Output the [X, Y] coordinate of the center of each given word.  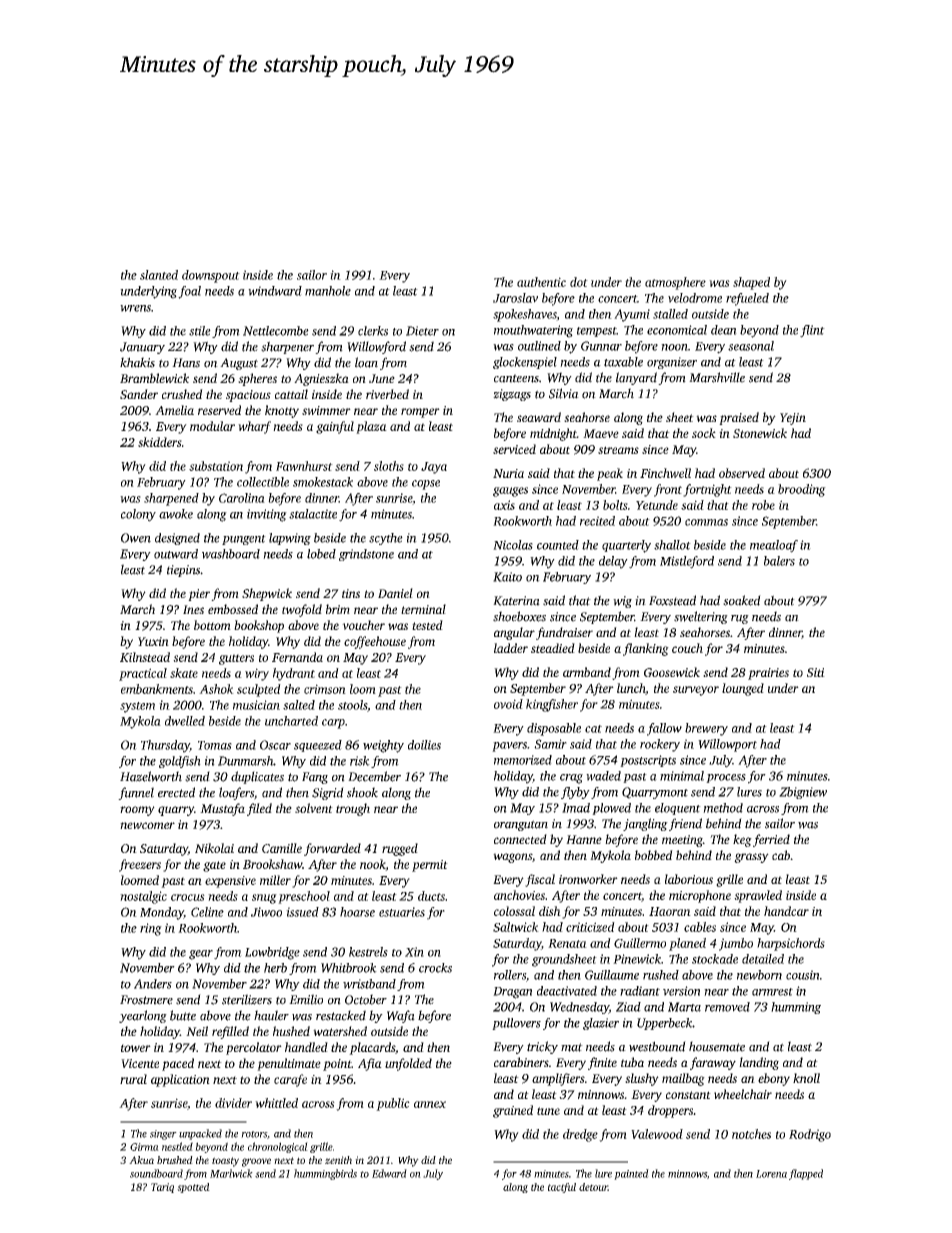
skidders [160, 442]
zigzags [512, 395]
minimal [682, 776]
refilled [230, 1032]
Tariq [162, 1188]
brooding [802, 490]
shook [362, 792]
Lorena [771, 1174]
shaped [751, 283]
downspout [211, 276]
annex [430, 1104]
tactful [562, 1188]
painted [631, 1174]
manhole [328, 291]
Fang [315, 778]
